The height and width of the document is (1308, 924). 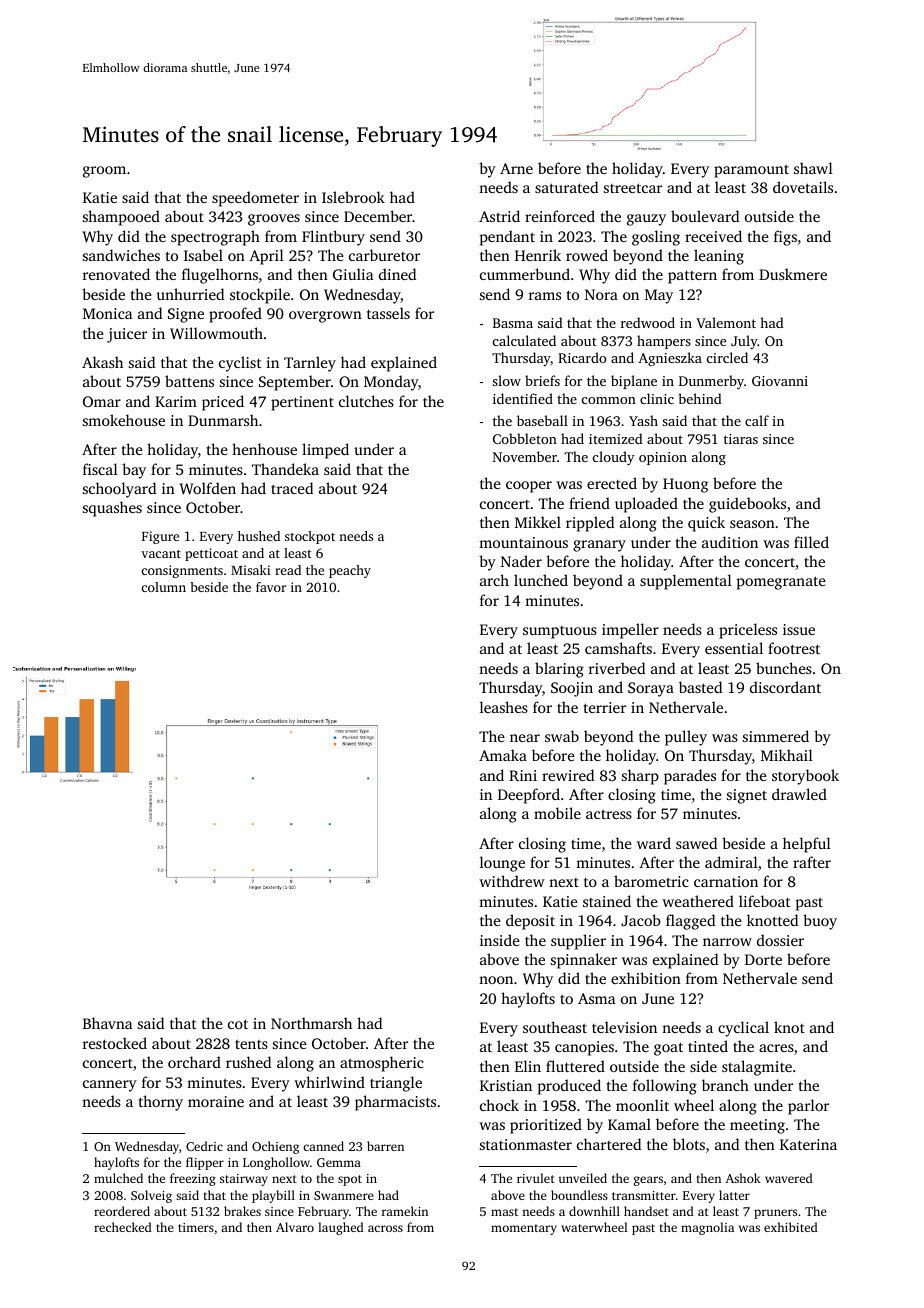 What do you see at coordinates (719, 257) in the document?
I see `leaning` at bounding box center [719, 257].
